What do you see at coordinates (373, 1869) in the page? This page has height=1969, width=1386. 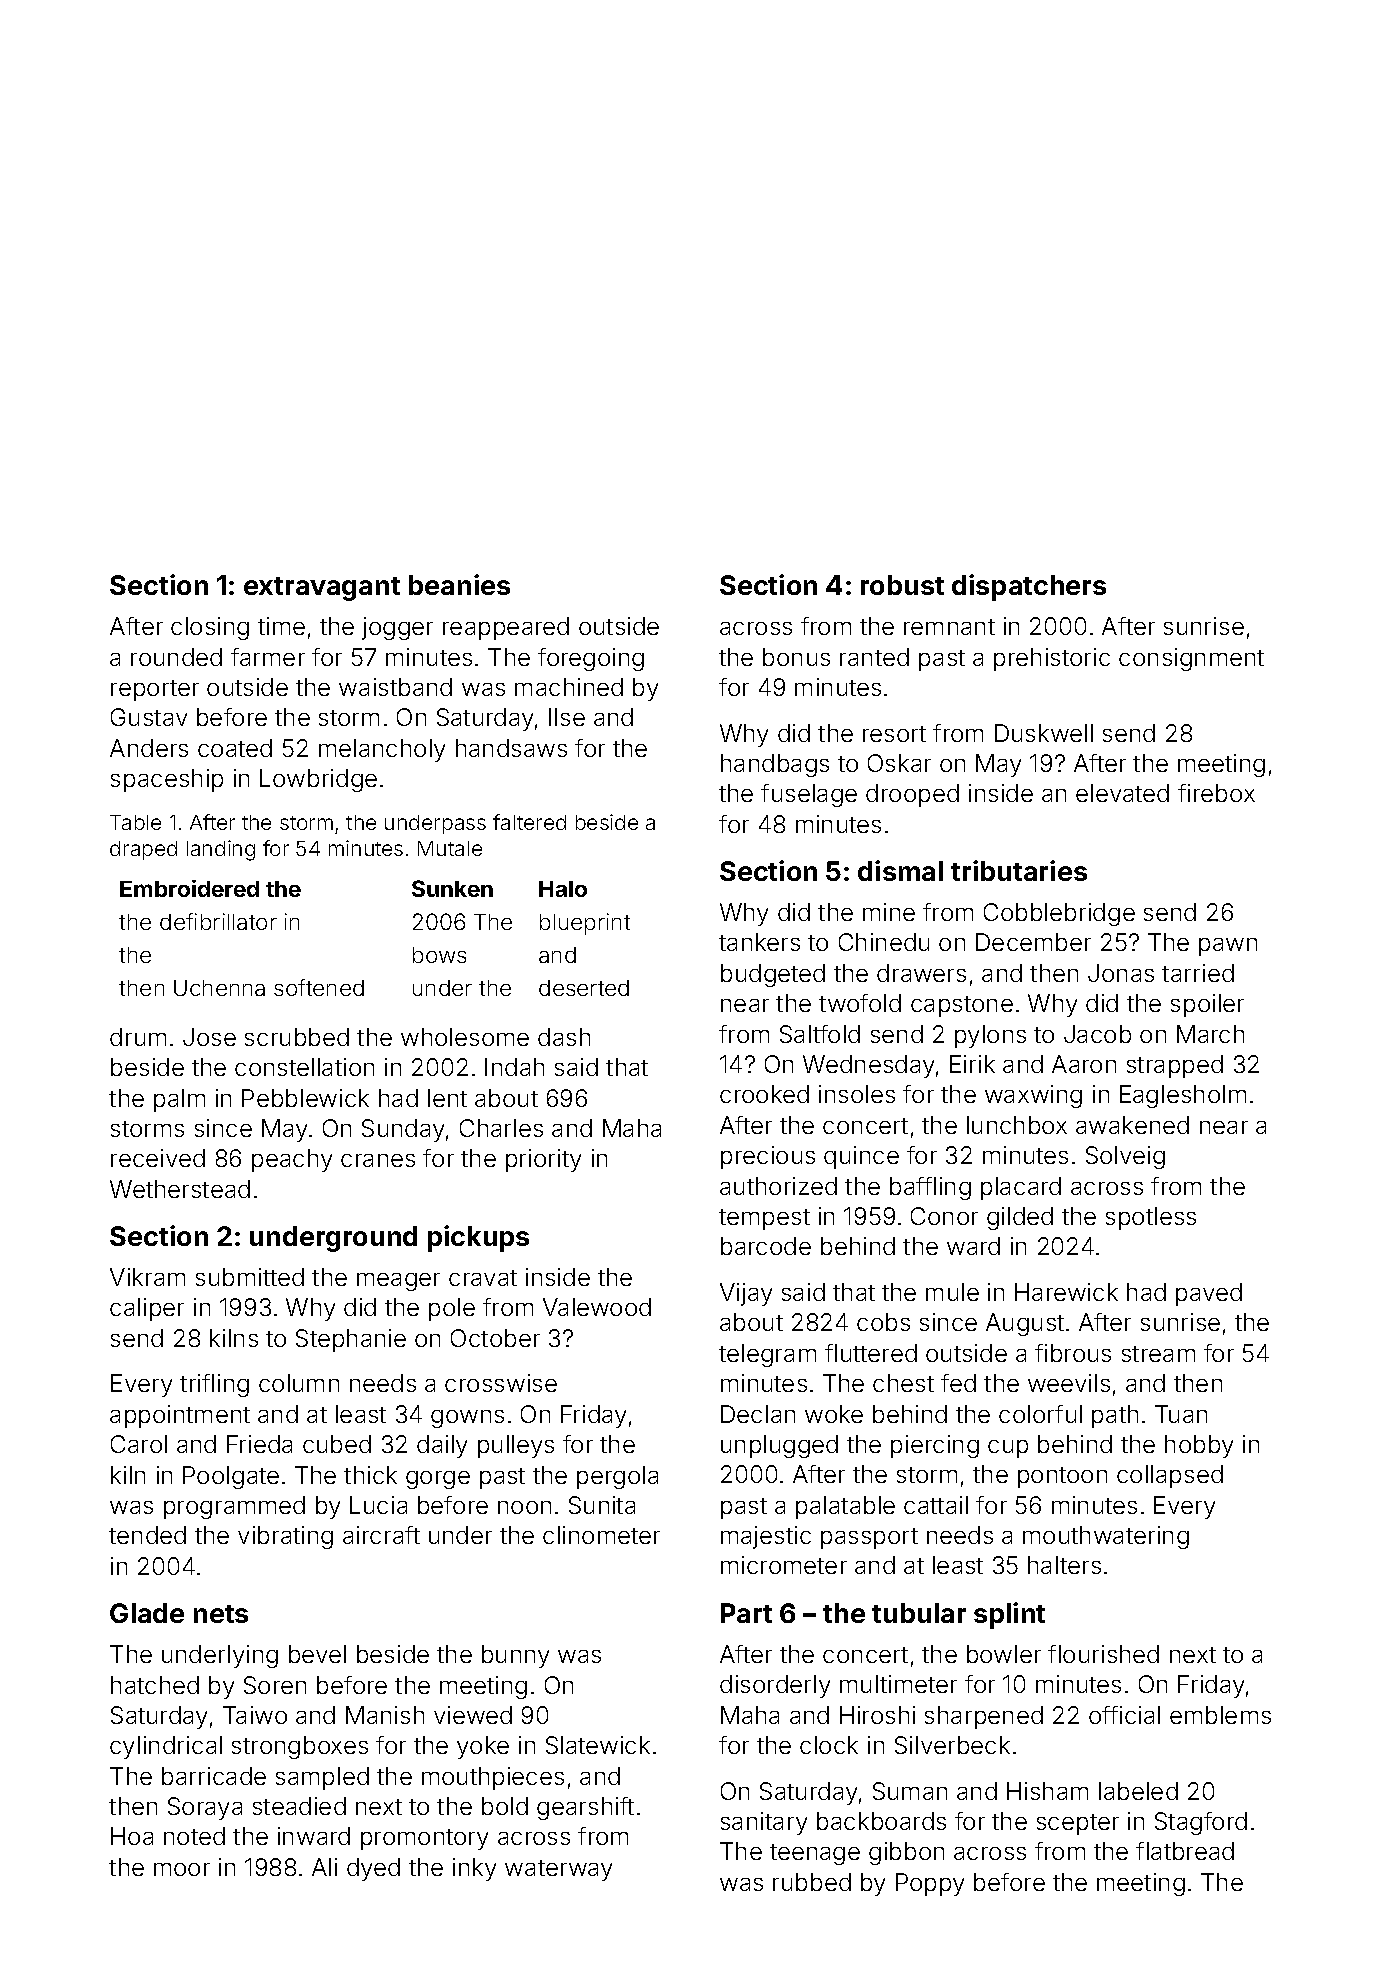 I see `dyed` at bounding box center [373, 1869].
